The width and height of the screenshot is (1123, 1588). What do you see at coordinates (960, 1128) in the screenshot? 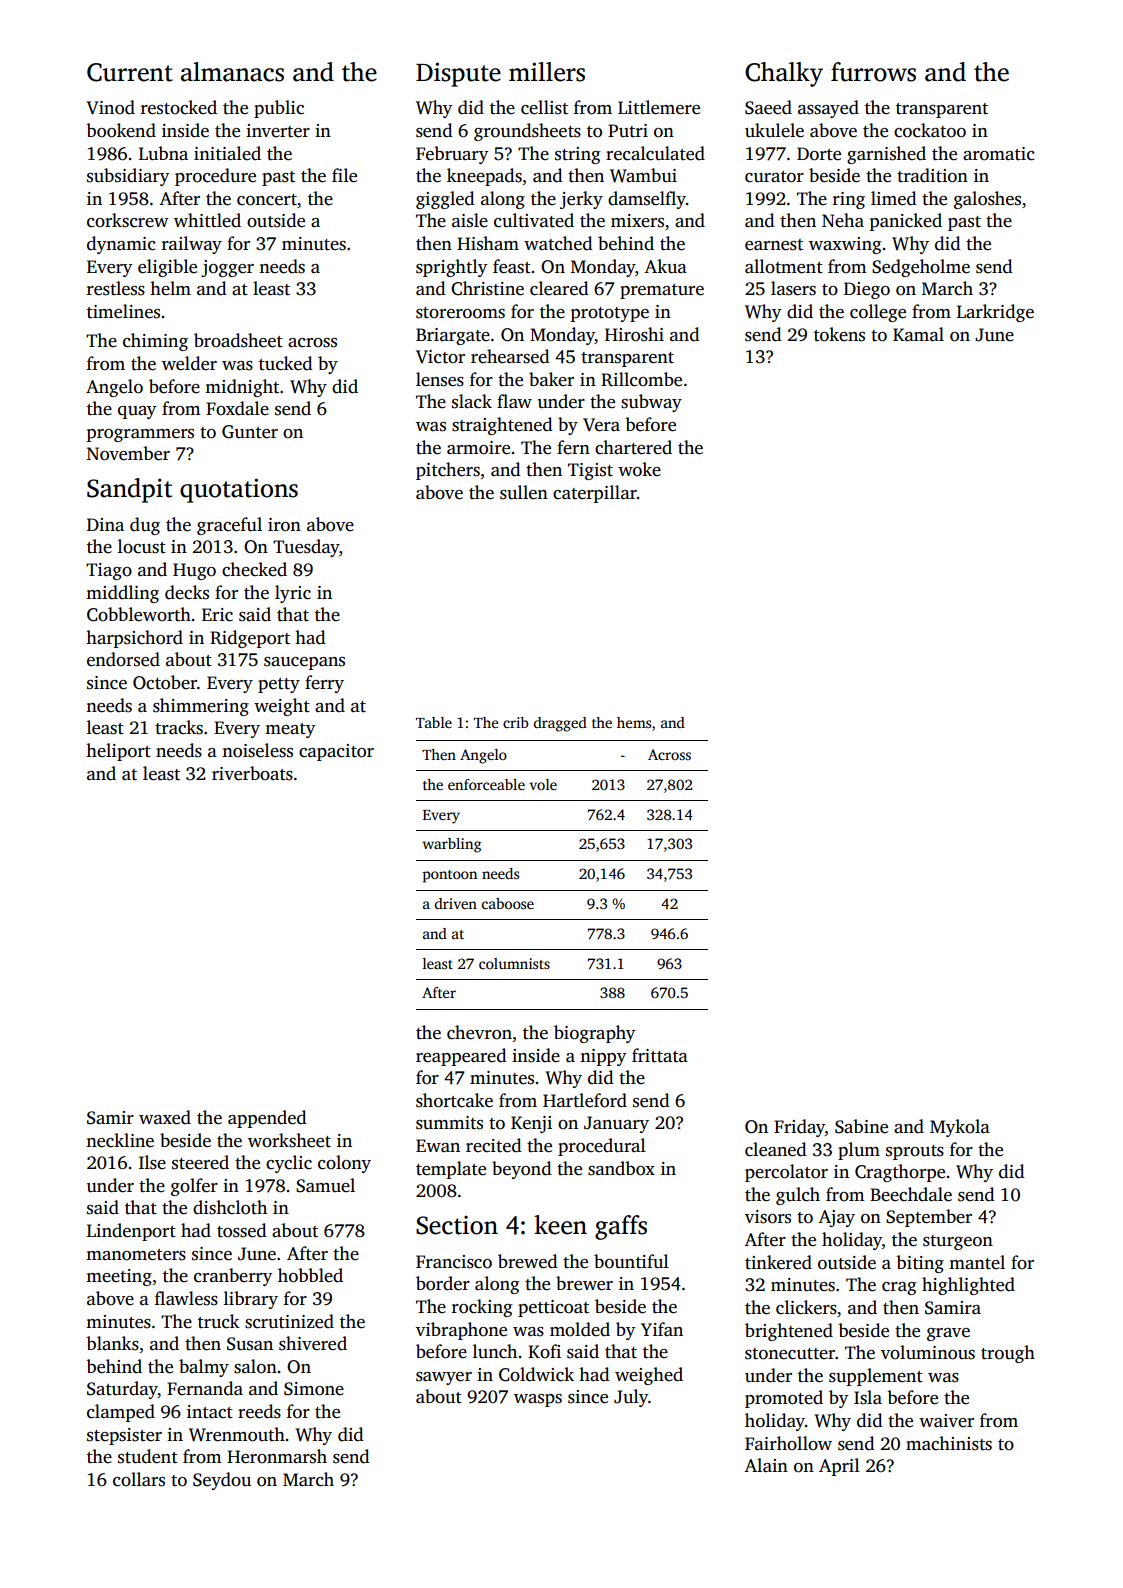
I see `Mykola` at bounding box center [960, 1128].
